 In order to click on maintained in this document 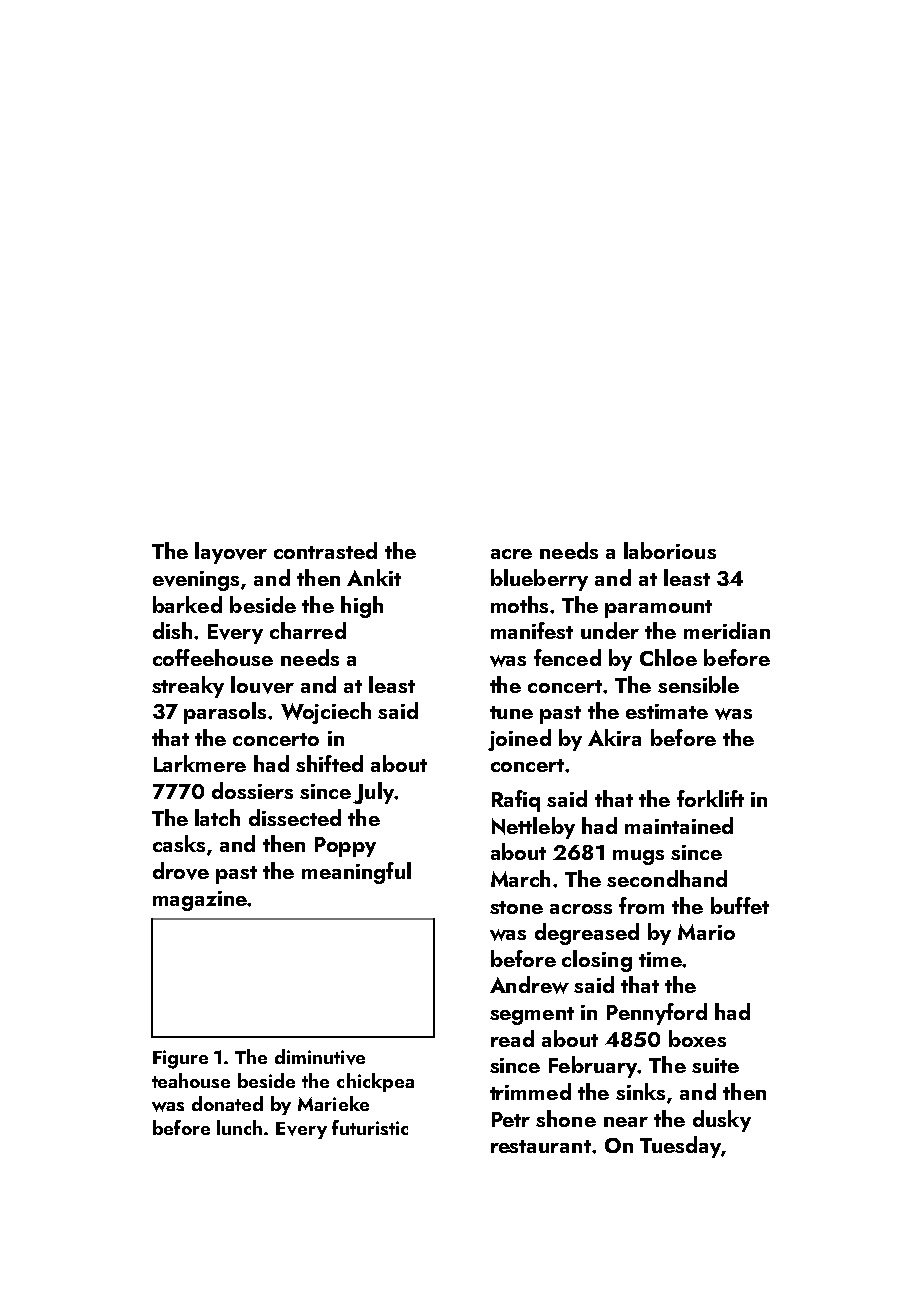, I will do `click(679, 825)`.
